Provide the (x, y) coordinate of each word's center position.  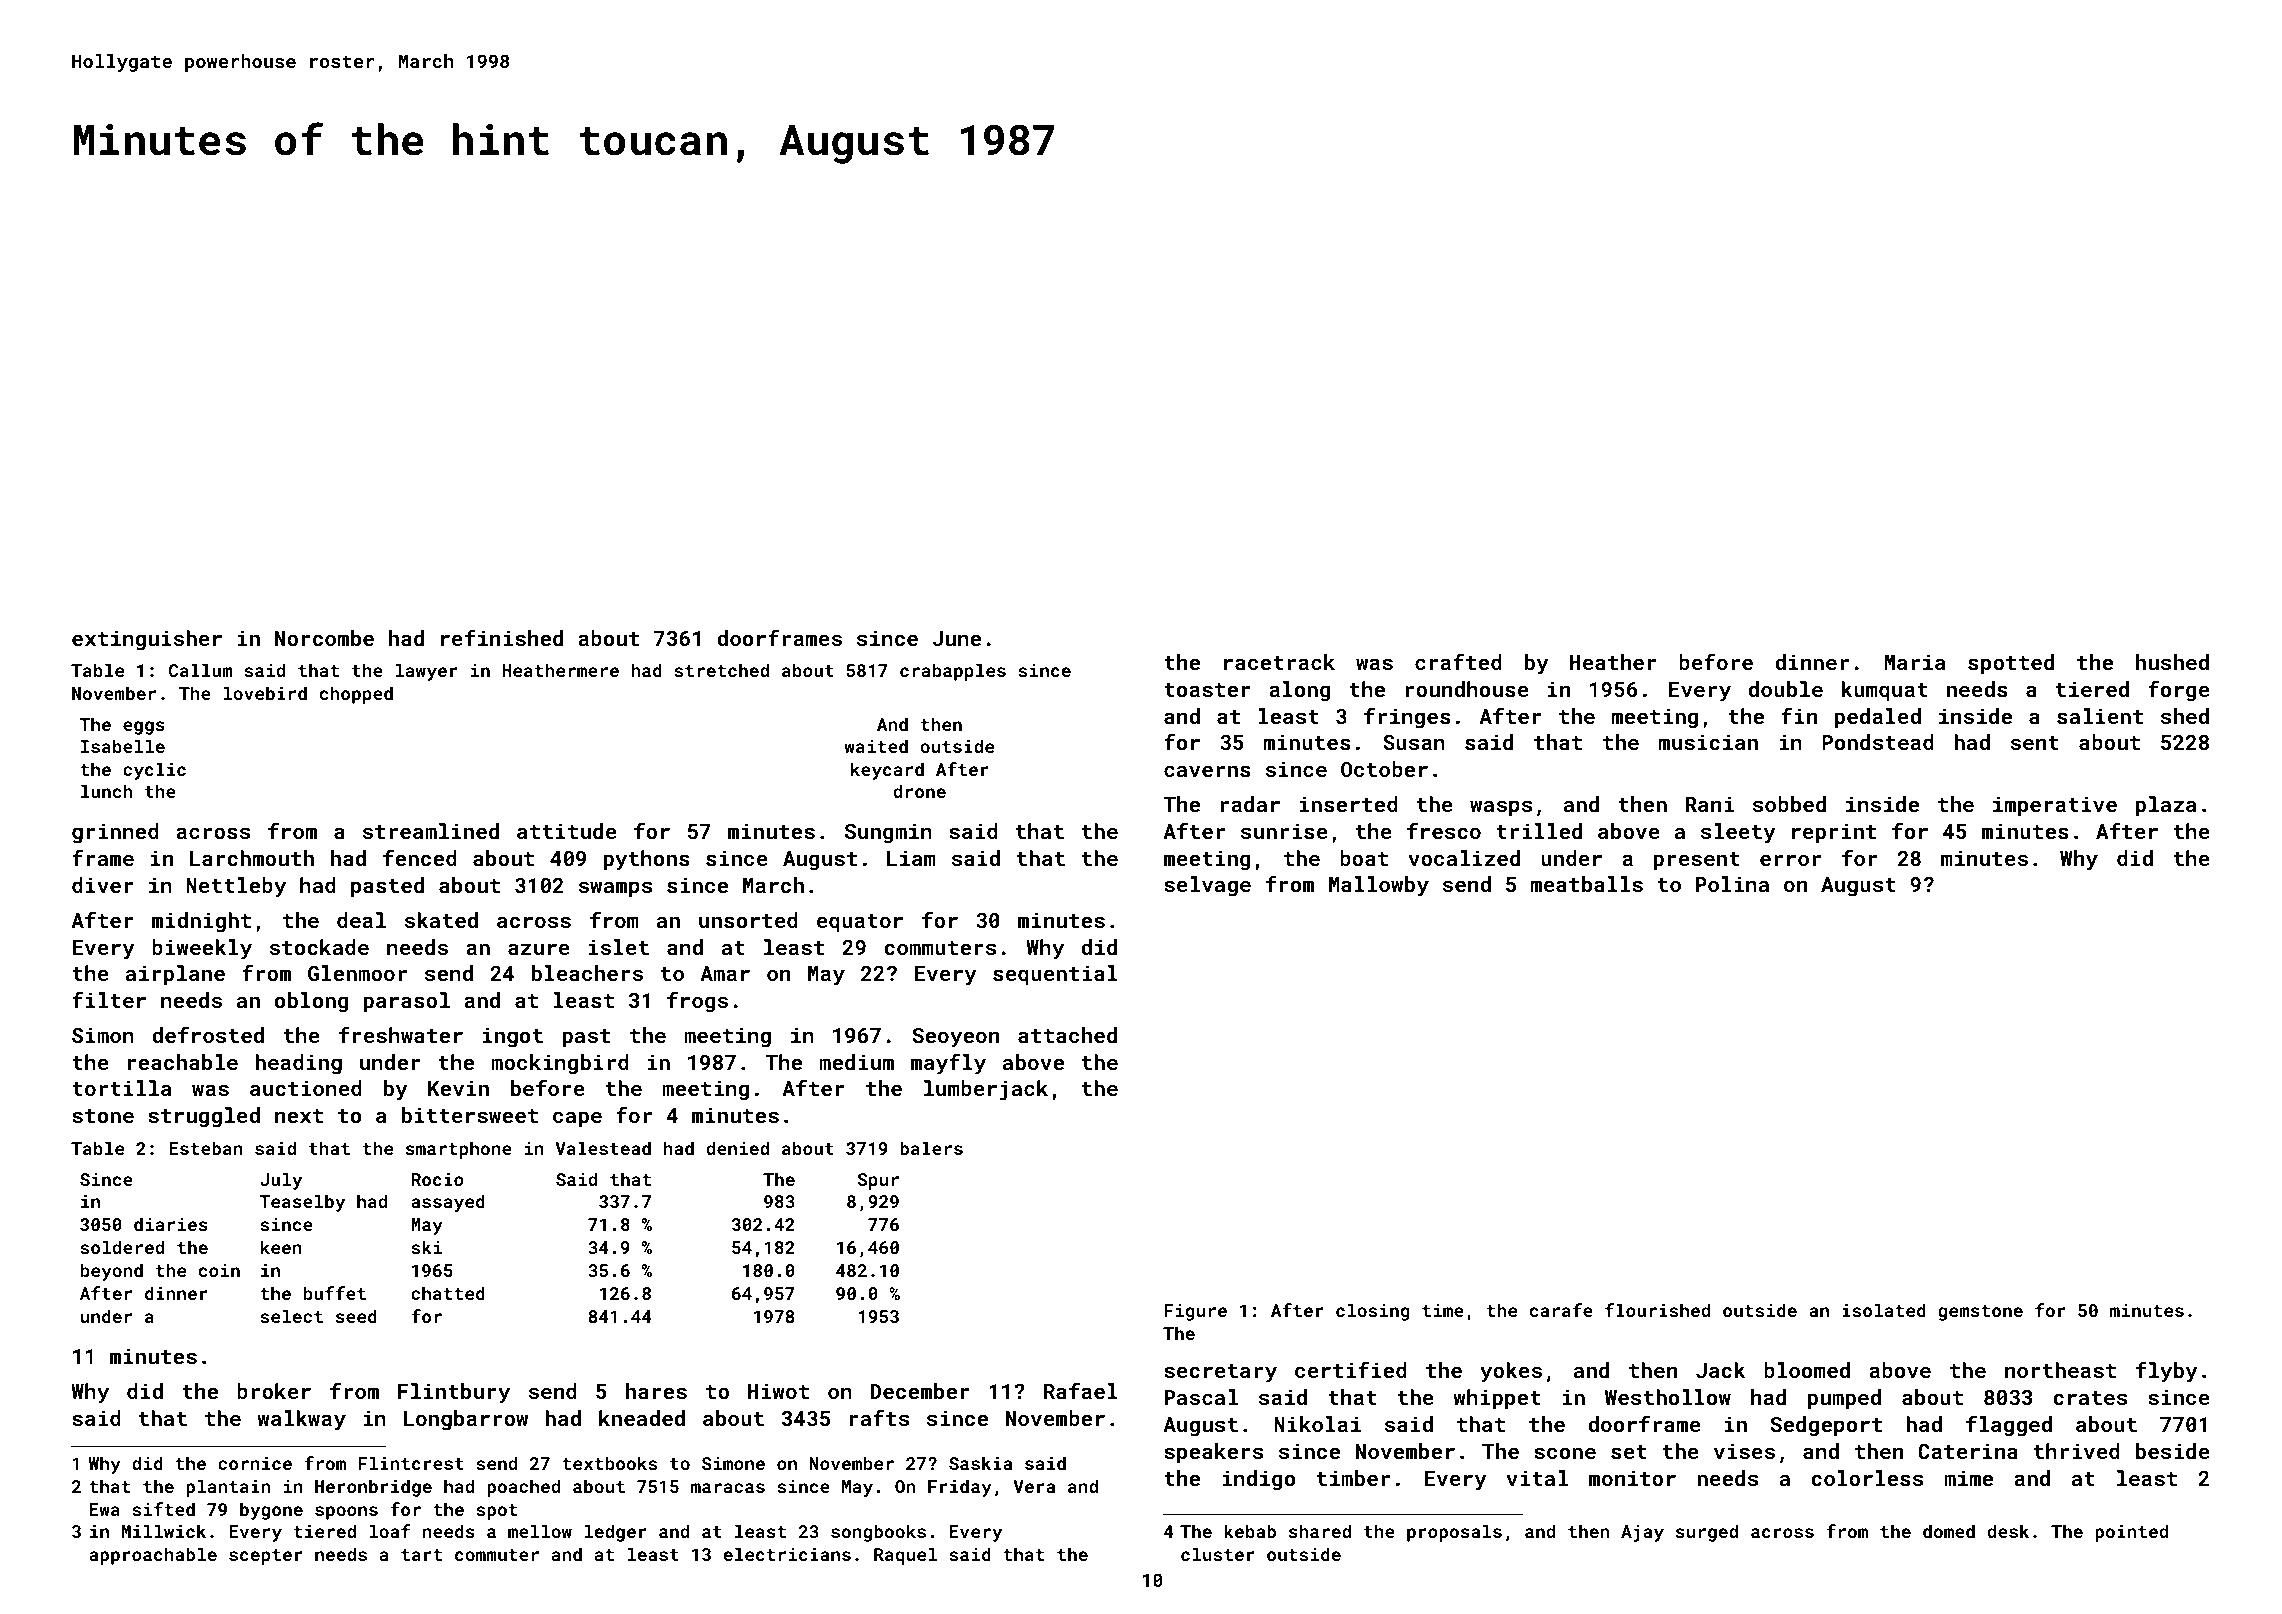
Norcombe (324, 638)
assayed (448, 1203)
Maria (1915, 662)
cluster (1218, 1554)
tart (421, 1555)
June (956, 638)
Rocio (437, 1179)
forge (2179, 691)
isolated (1884, 1310)
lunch (106, 791)
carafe (1561, 1310)
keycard (887, 771)
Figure (1195, 1312)
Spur (878, 1181)
